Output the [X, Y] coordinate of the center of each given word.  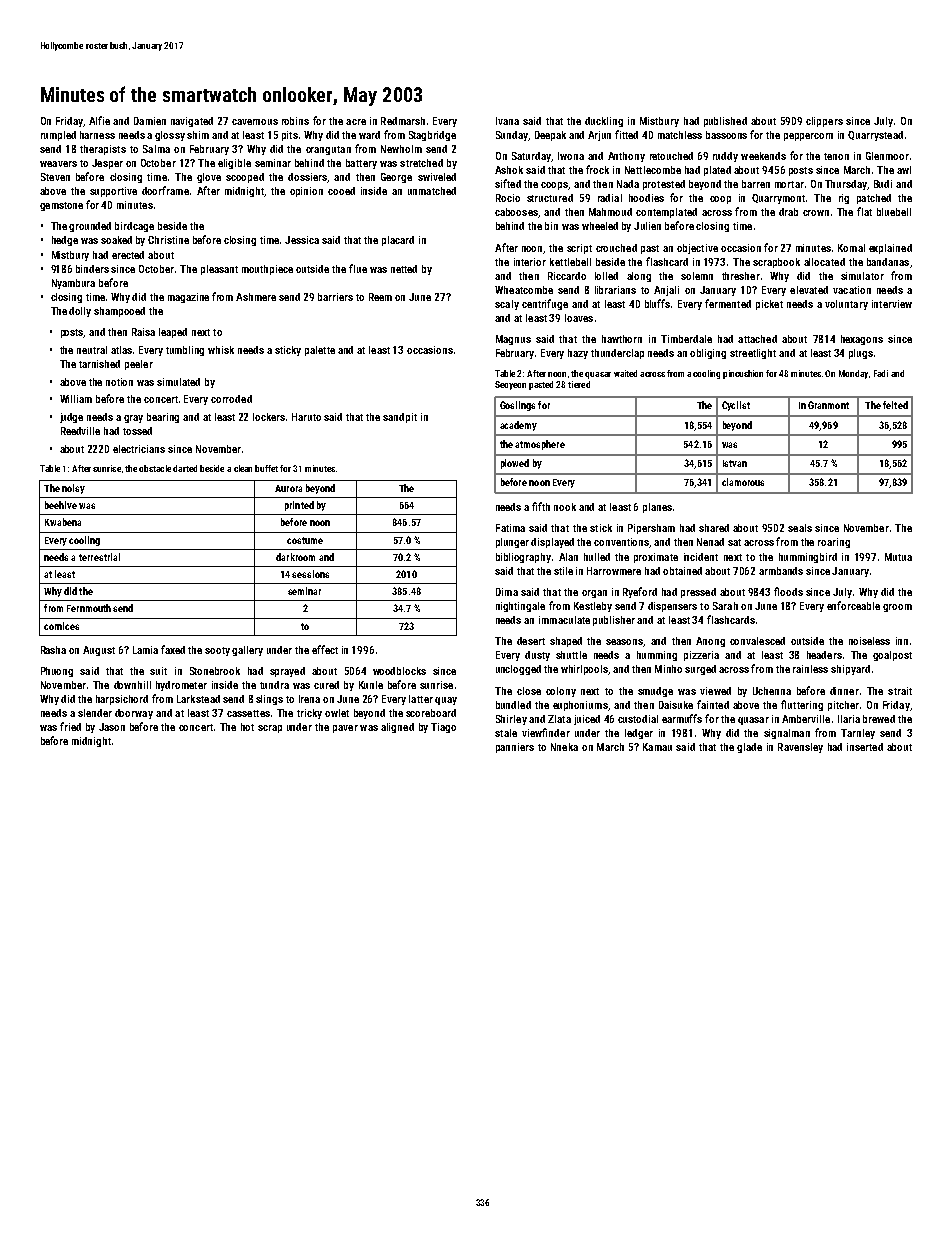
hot [247, 727]
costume [305, 540]
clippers [824, 122]
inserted [865, 747]
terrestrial [99, 557]
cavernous [255, 122]
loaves [579, 318]
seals [800, 528]
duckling [604, 122]
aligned [397, 728]
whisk [221, 350]
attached [757, 339]
